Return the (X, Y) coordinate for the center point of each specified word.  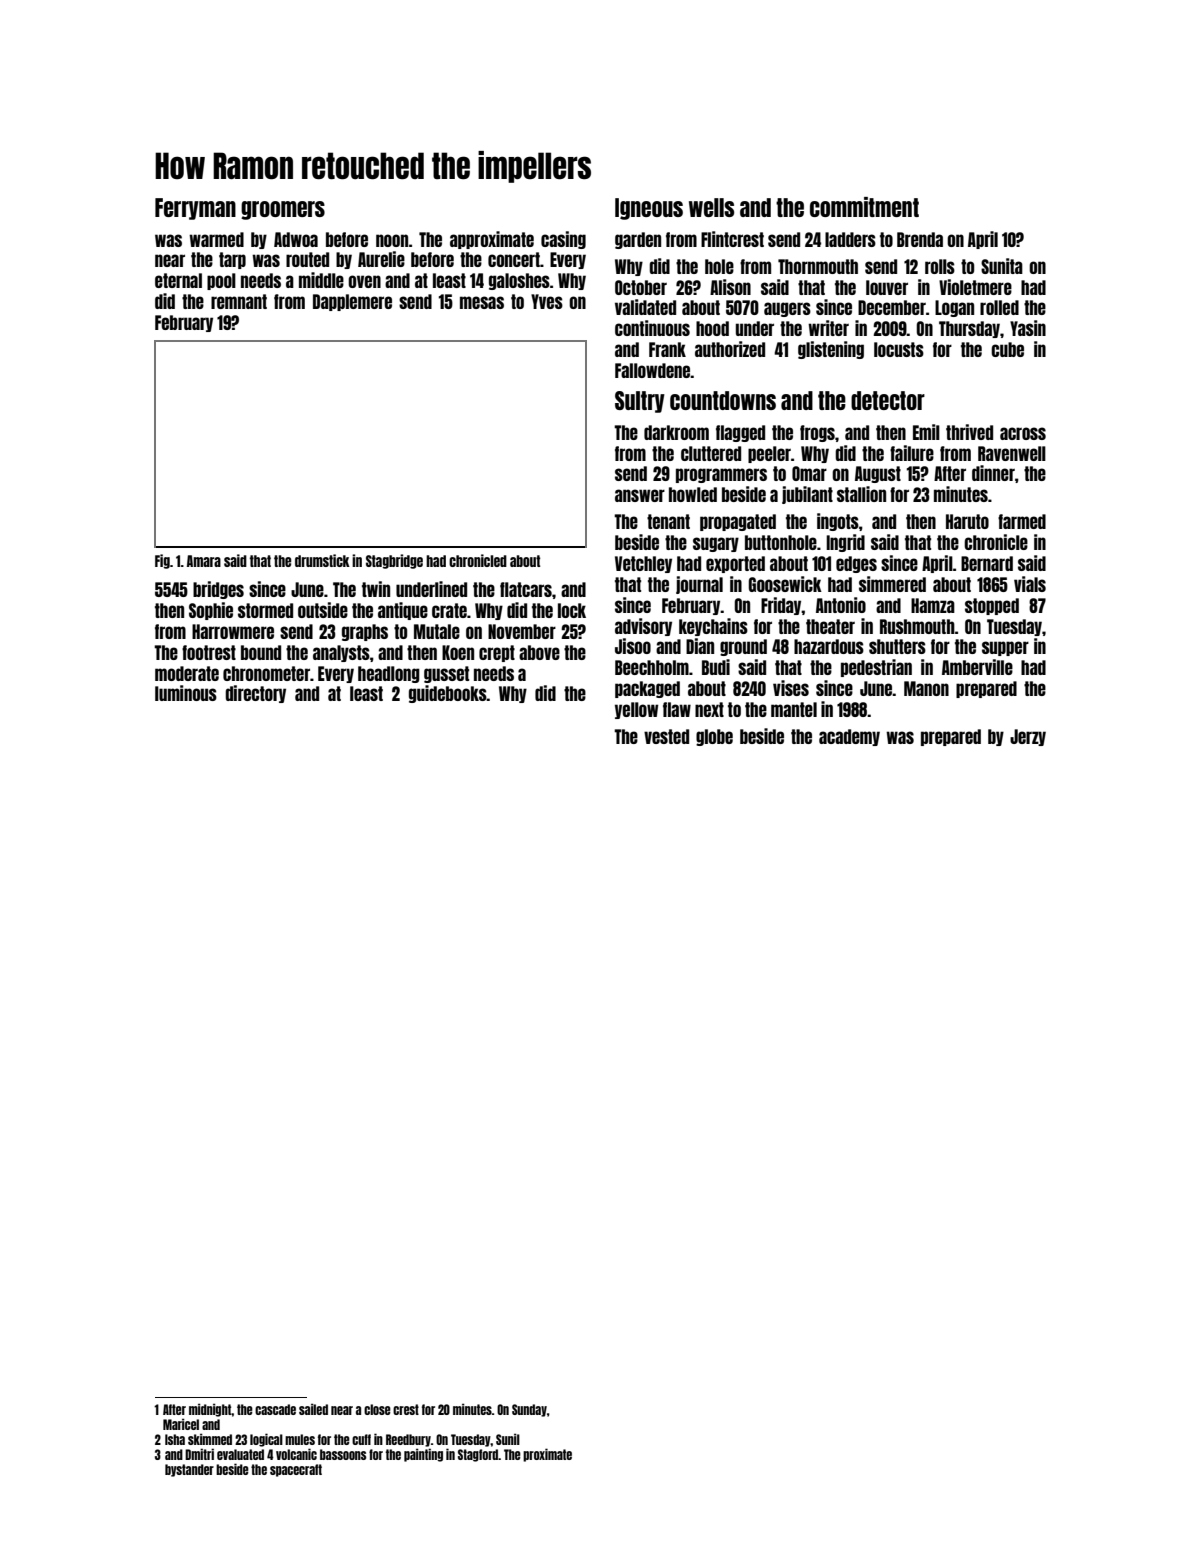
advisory (643, 627)
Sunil (508, 1439)
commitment (864, 207)
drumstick (322, 560)
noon (392, 240)
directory (255, 694)
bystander (189, 1470)
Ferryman (195, 209)
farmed (1022, 521)
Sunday (529, 1410)
